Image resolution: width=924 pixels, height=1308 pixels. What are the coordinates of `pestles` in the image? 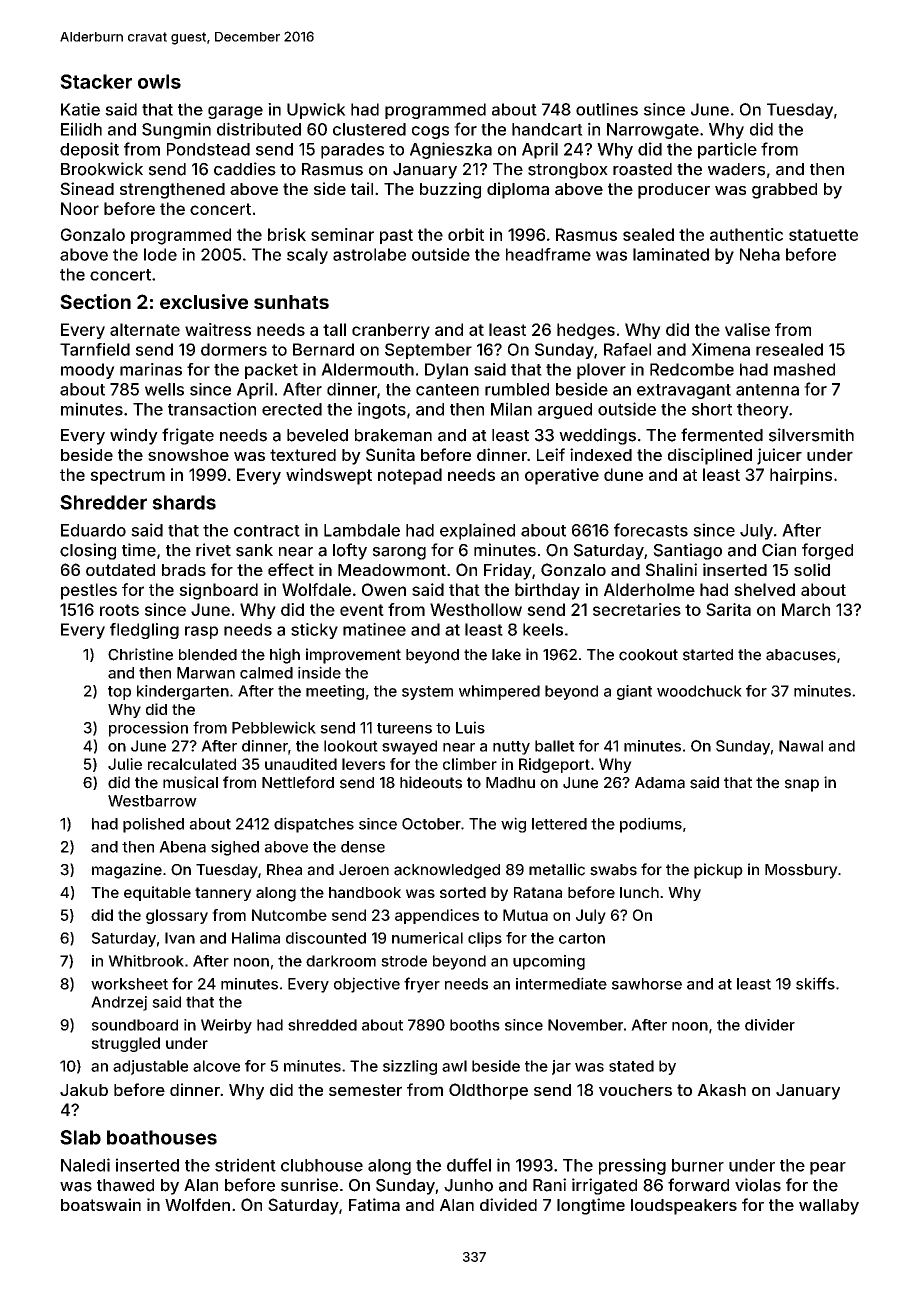 It's located at (89, 591).
